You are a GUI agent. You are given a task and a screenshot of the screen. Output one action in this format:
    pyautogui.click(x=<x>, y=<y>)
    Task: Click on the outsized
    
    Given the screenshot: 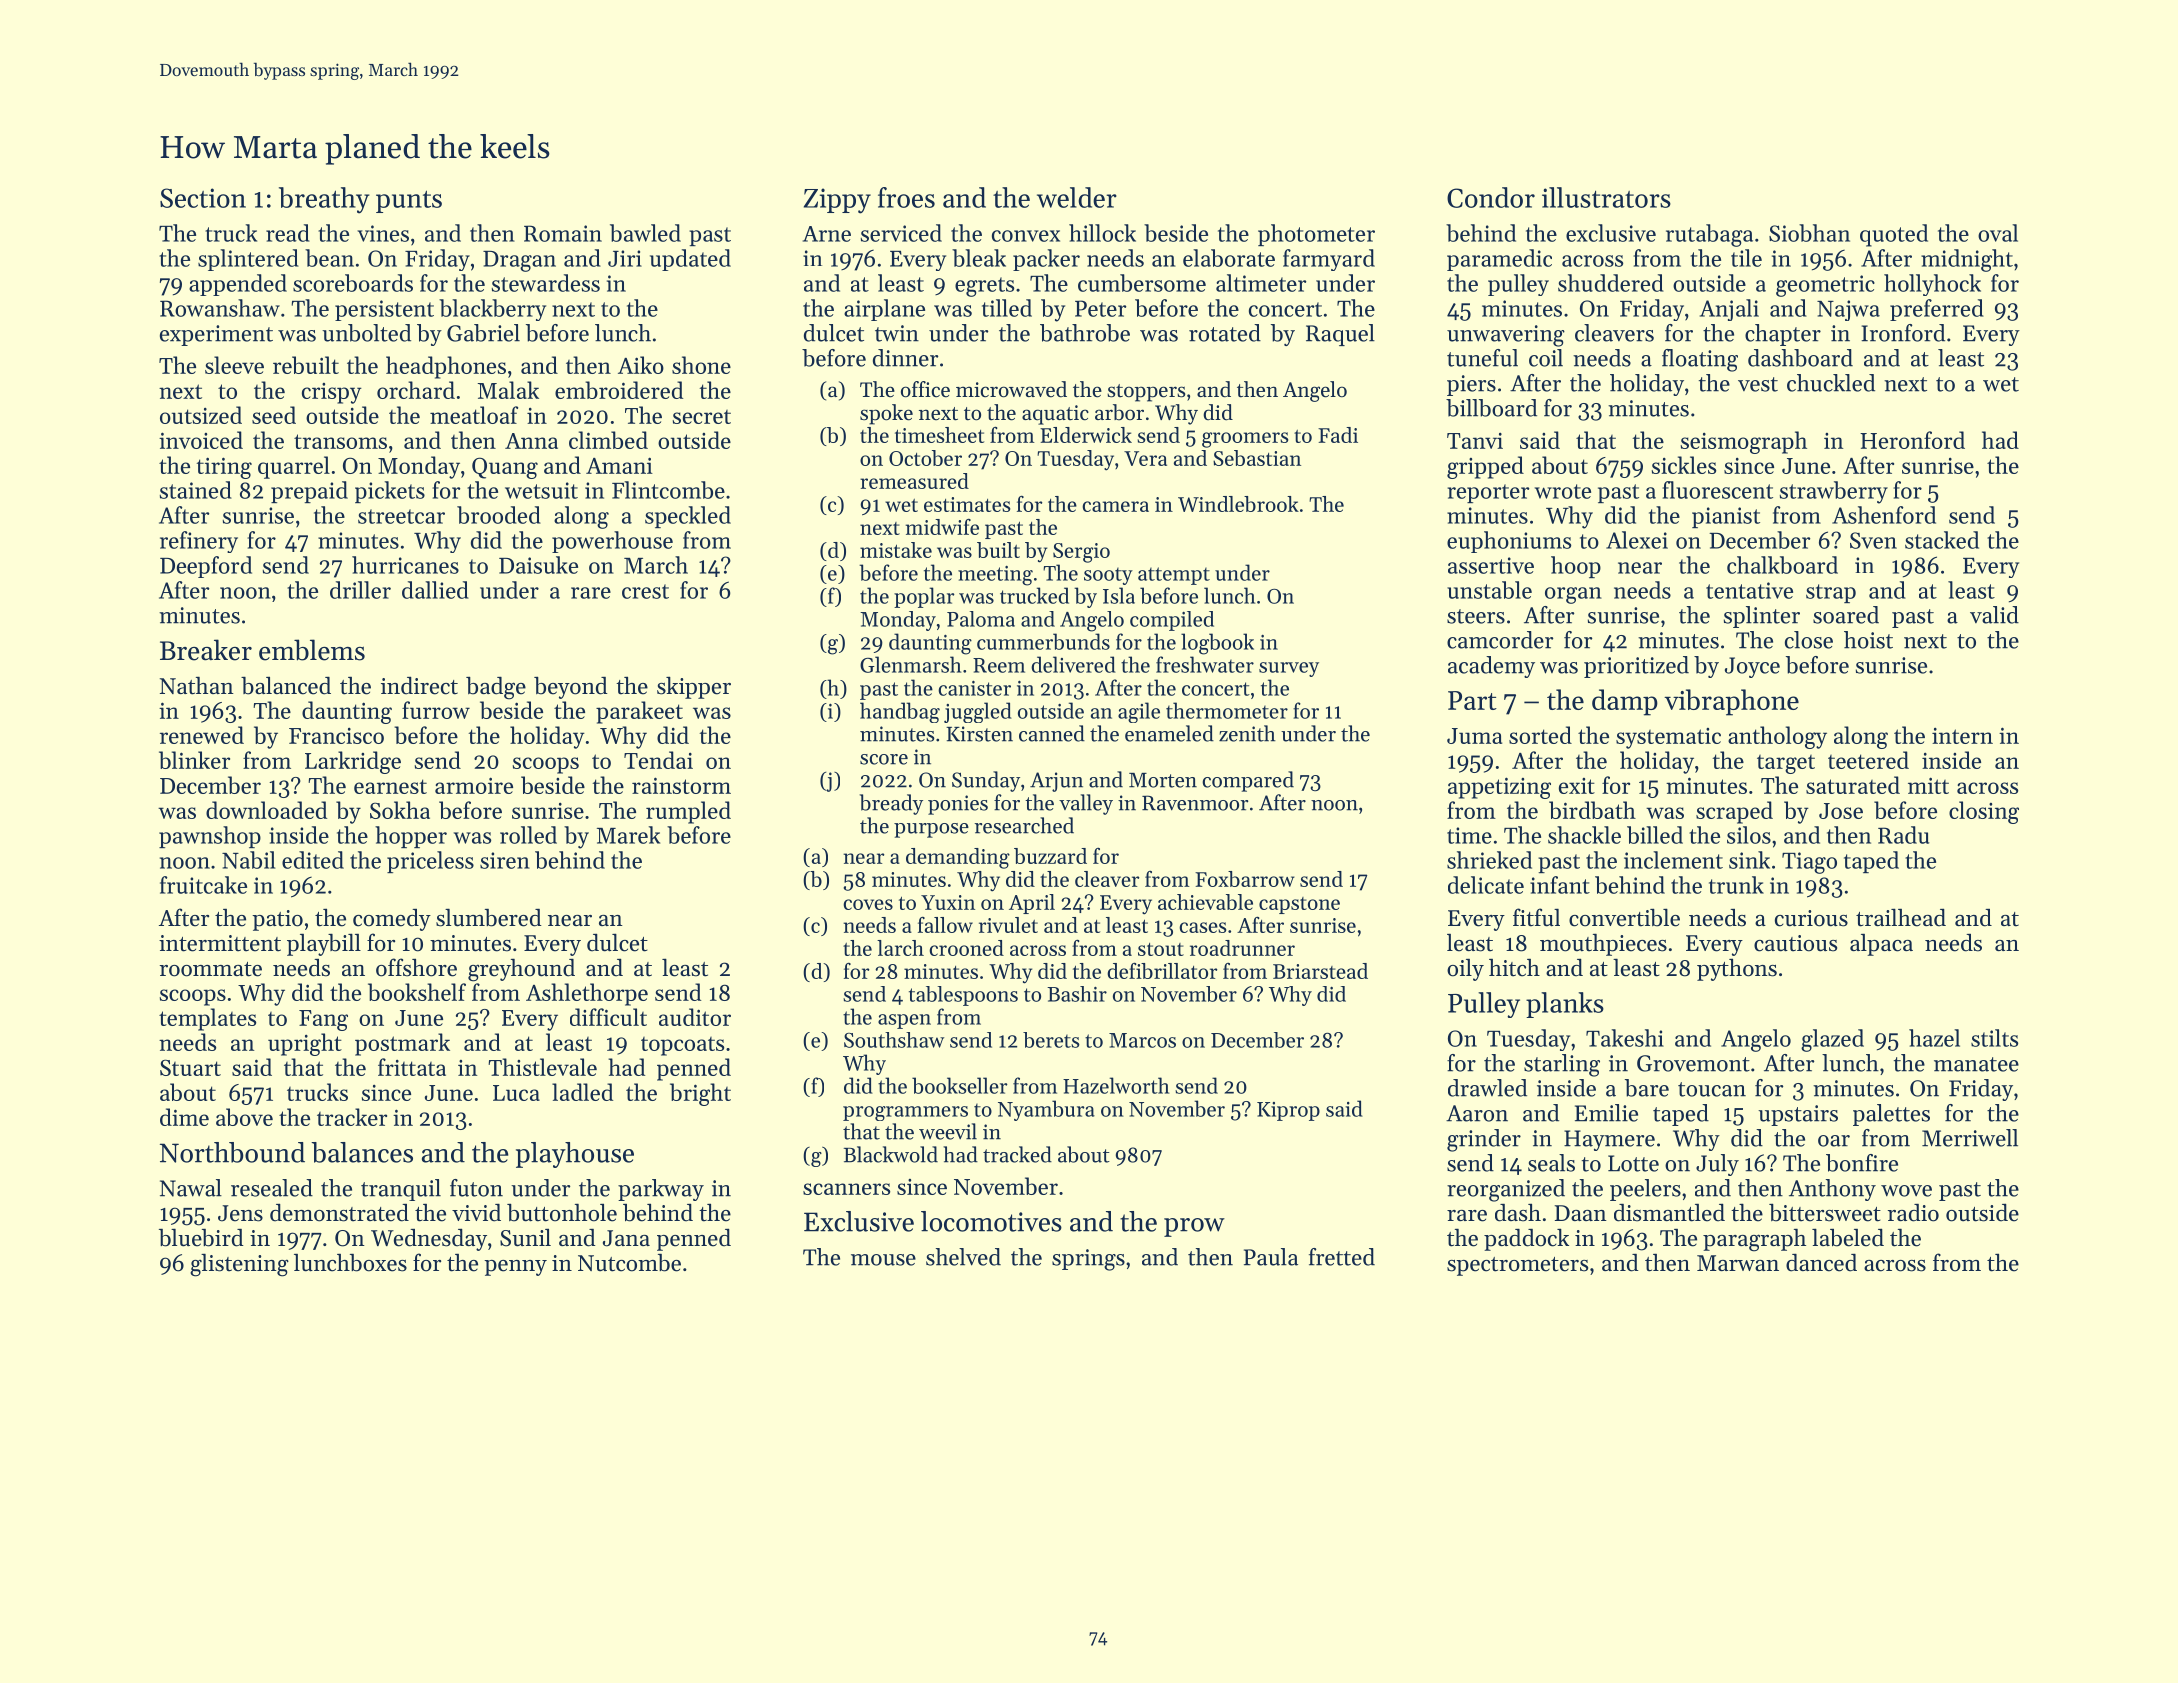 What is the action you would take?
    pyautogui.click(x=201, y=415)
